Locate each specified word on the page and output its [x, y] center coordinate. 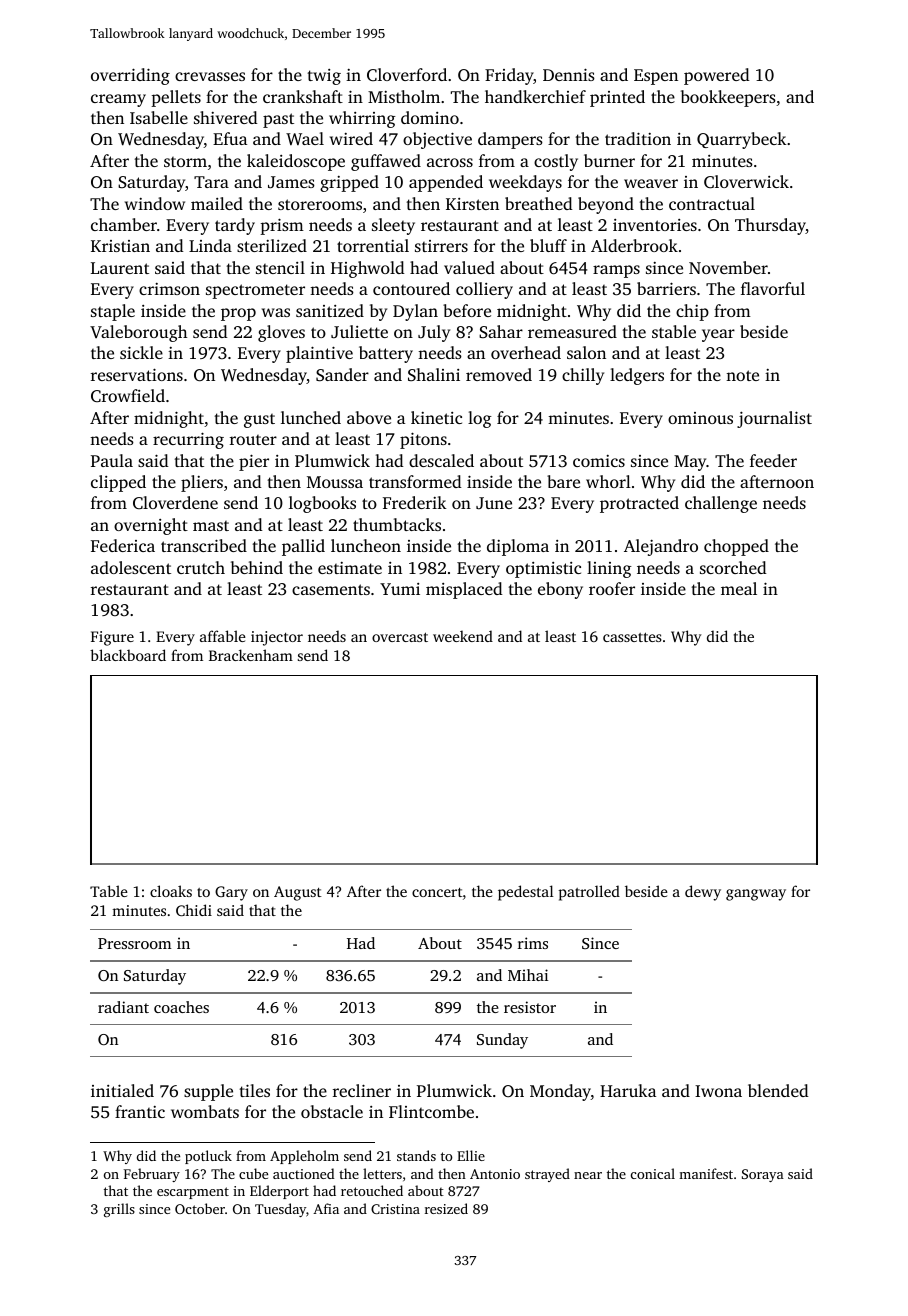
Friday [509, 76]
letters [382, 1173]
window [155, 203]
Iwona [718, 1091]
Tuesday [280, 1210]
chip [692, 312]
